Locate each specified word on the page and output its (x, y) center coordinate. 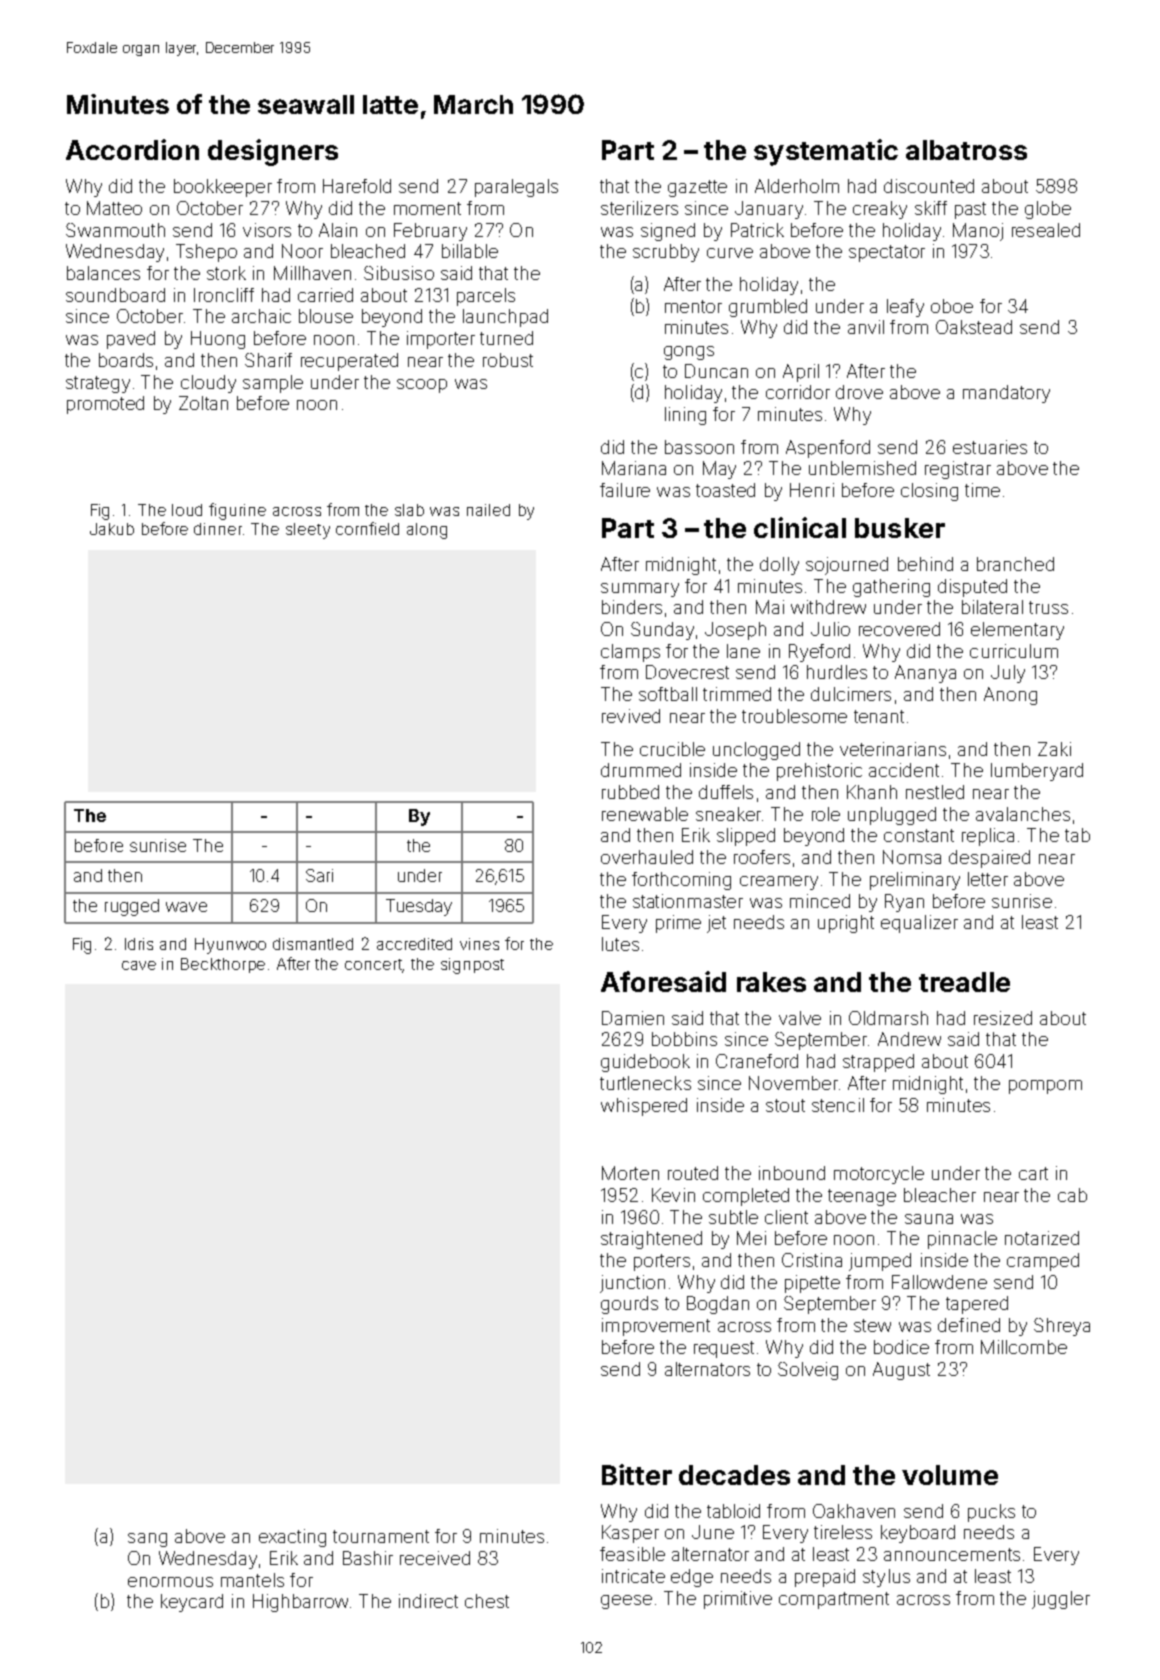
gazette (697, 188)
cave (139, 965)
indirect (428, 1601)
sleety (308, 531)
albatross (966, 150)
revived (631, 716)
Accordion (132, 149)
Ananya (925, 674)
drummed (641, 770)
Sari (319, 875)
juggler (1061, 1600)
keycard (192, 1603)
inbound (792, 1173)
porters (662, 1262)
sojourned (847, 566)
